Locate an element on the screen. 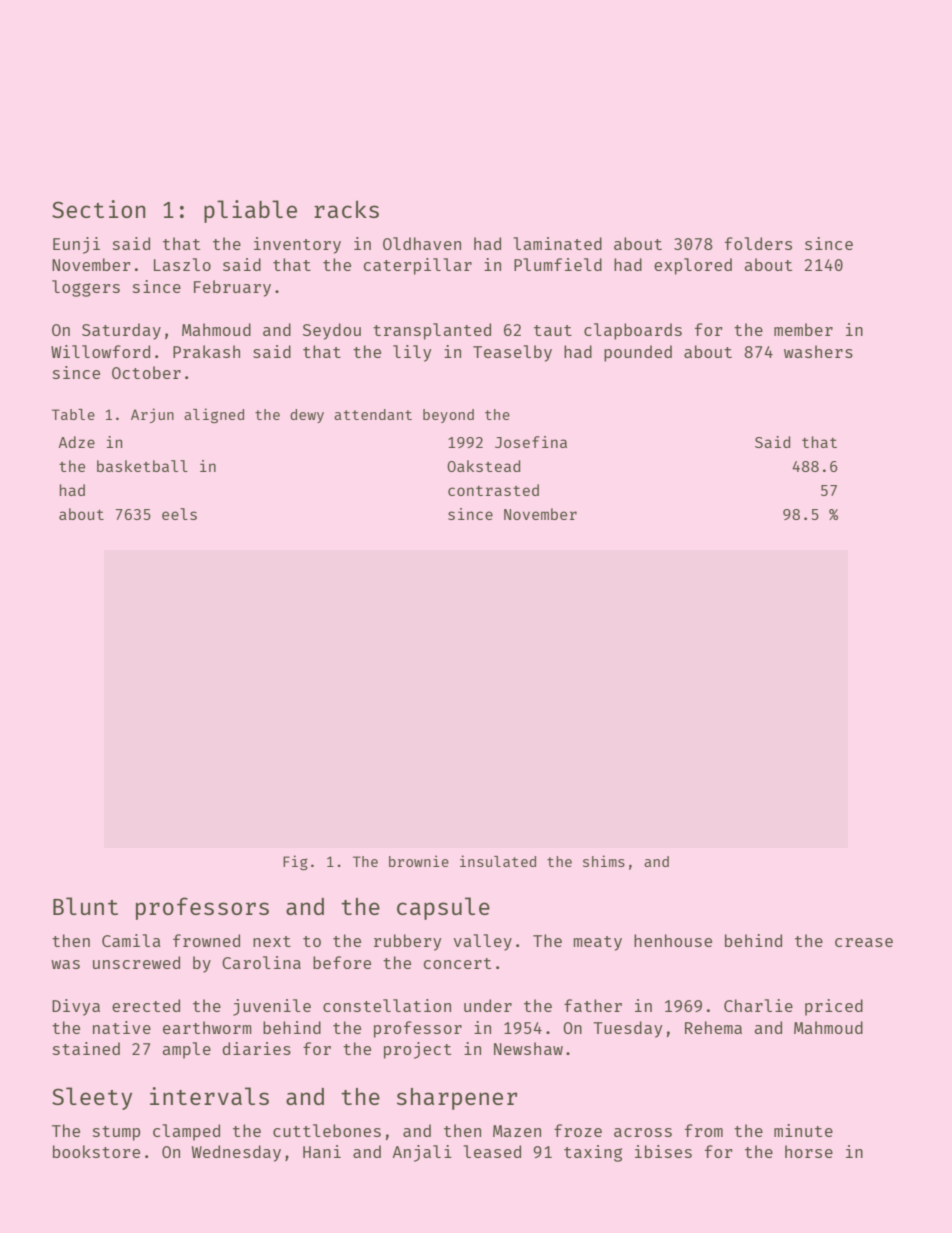 The image size is (952, 1233). leased is located at coordinates (492, 1151).
